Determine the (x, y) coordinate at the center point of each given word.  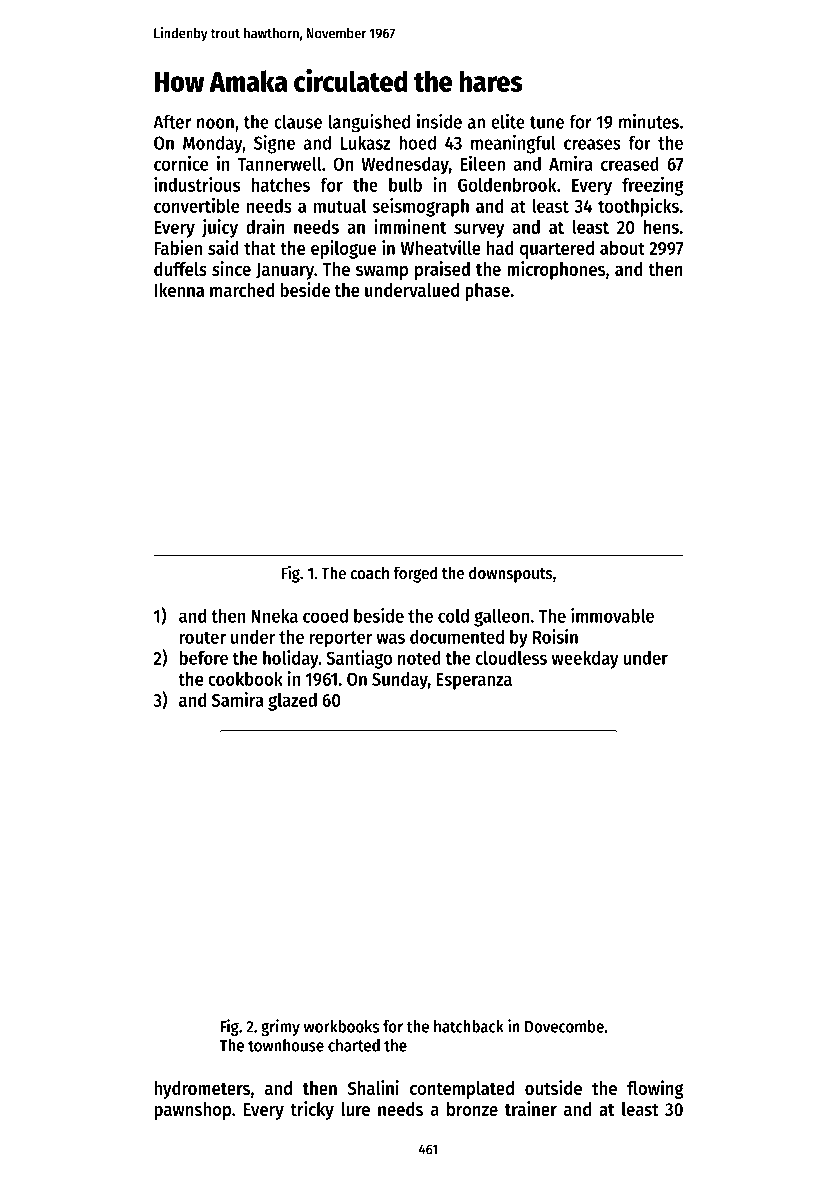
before (204, 657)
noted (419, 658)
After (172, 121)
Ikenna (179, 290)
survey (479, 230)
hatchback (469, 1026)
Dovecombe (564, 1026)
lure (355, 1109)
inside (439, 121)
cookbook (245, 679)
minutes (649, 121)
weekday (585, 660)
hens (661, 227)
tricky (312, 1110)
